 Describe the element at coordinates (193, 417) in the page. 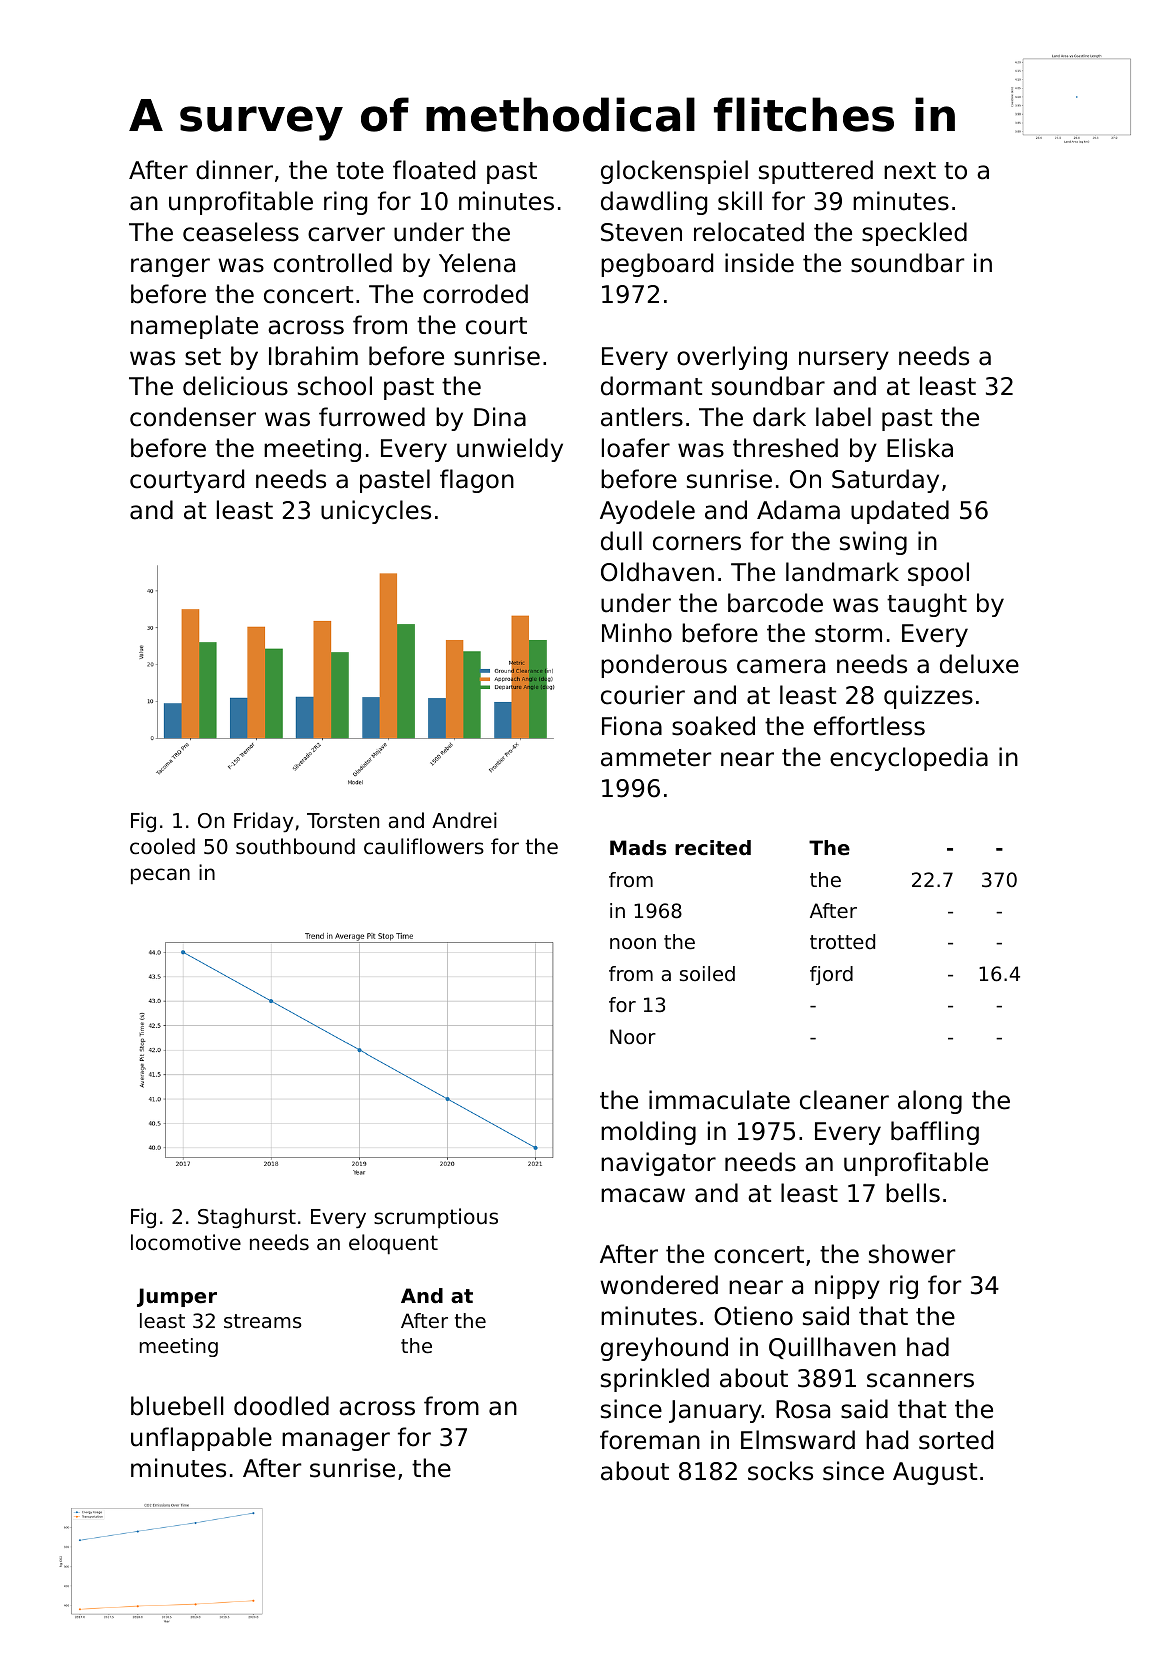

I see `condenser` at that location.
